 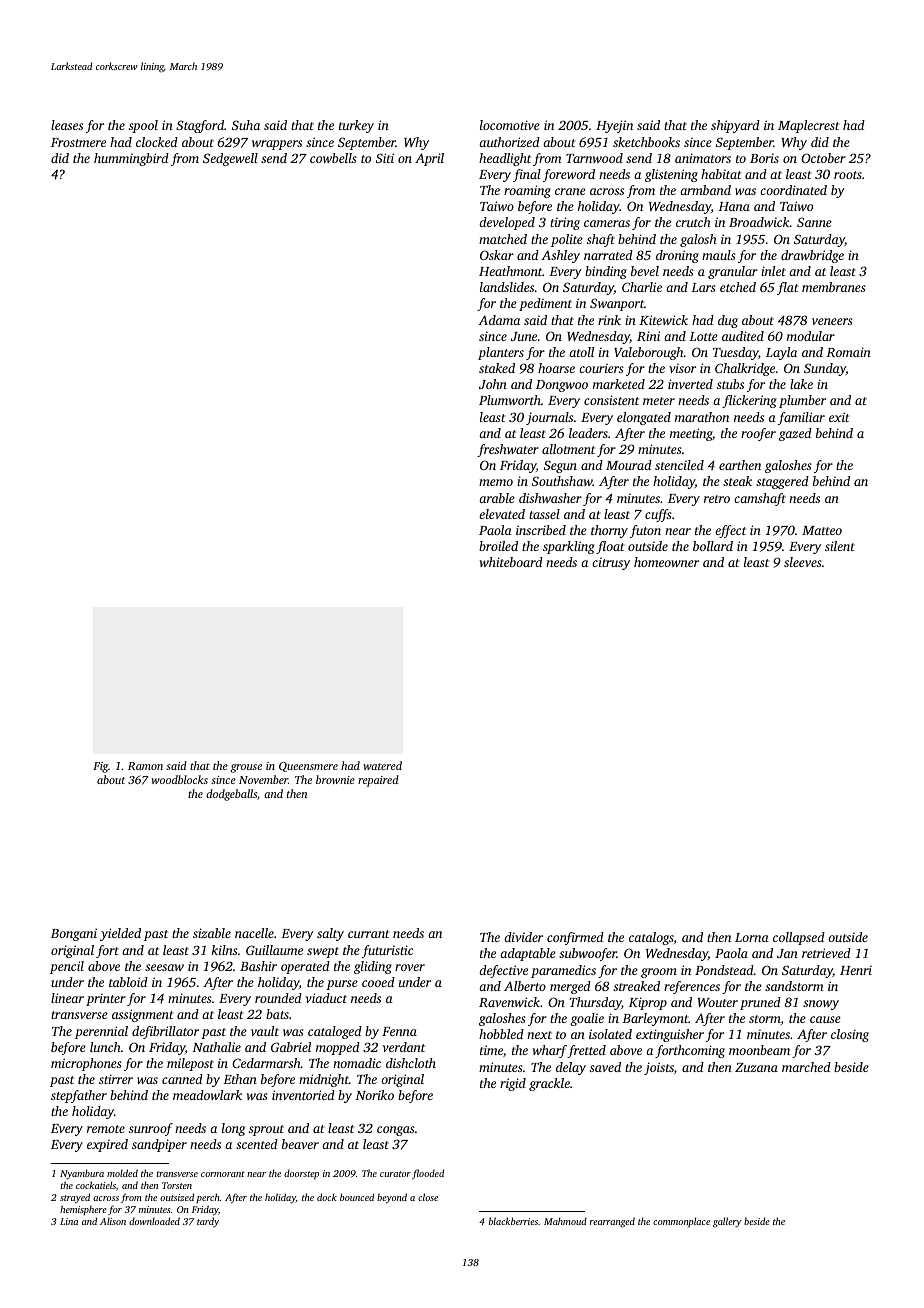 I want to click on Ramon, so click(x=145, y=766).
